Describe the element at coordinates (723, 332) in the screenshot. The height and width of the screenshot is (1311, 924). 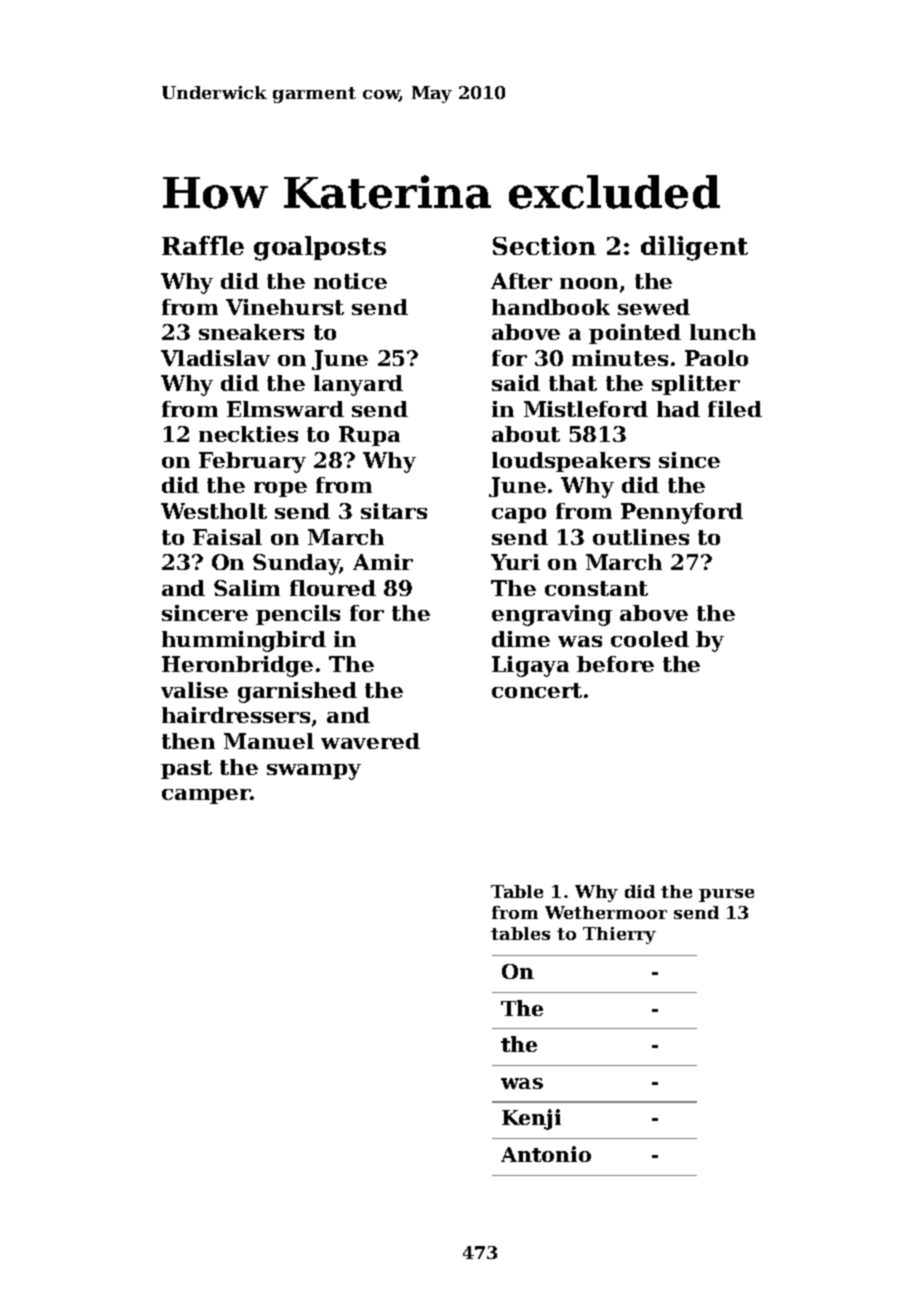
I see `lunch` at that location.
